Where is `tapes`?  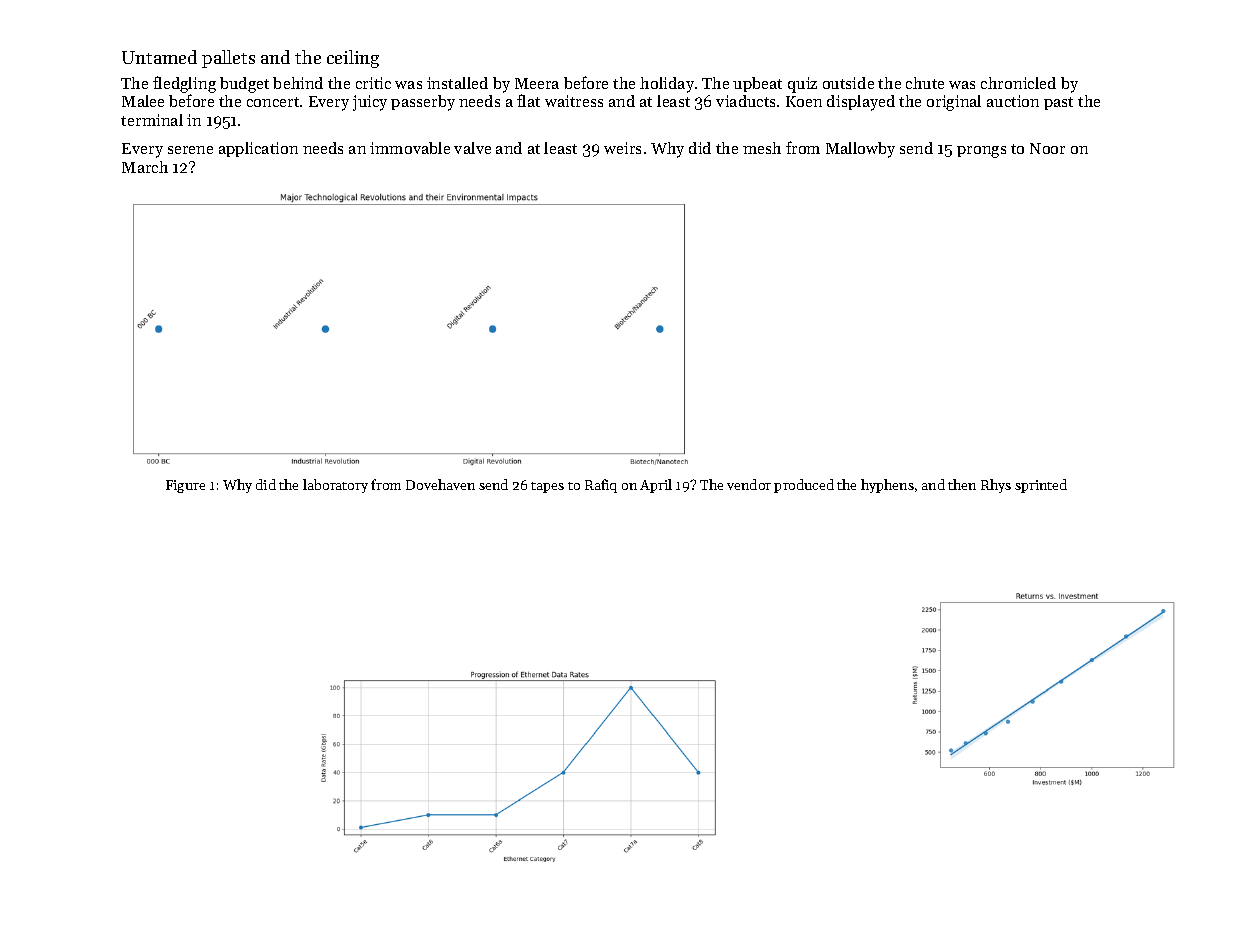 tapes is located at coordinates (547, 487).
